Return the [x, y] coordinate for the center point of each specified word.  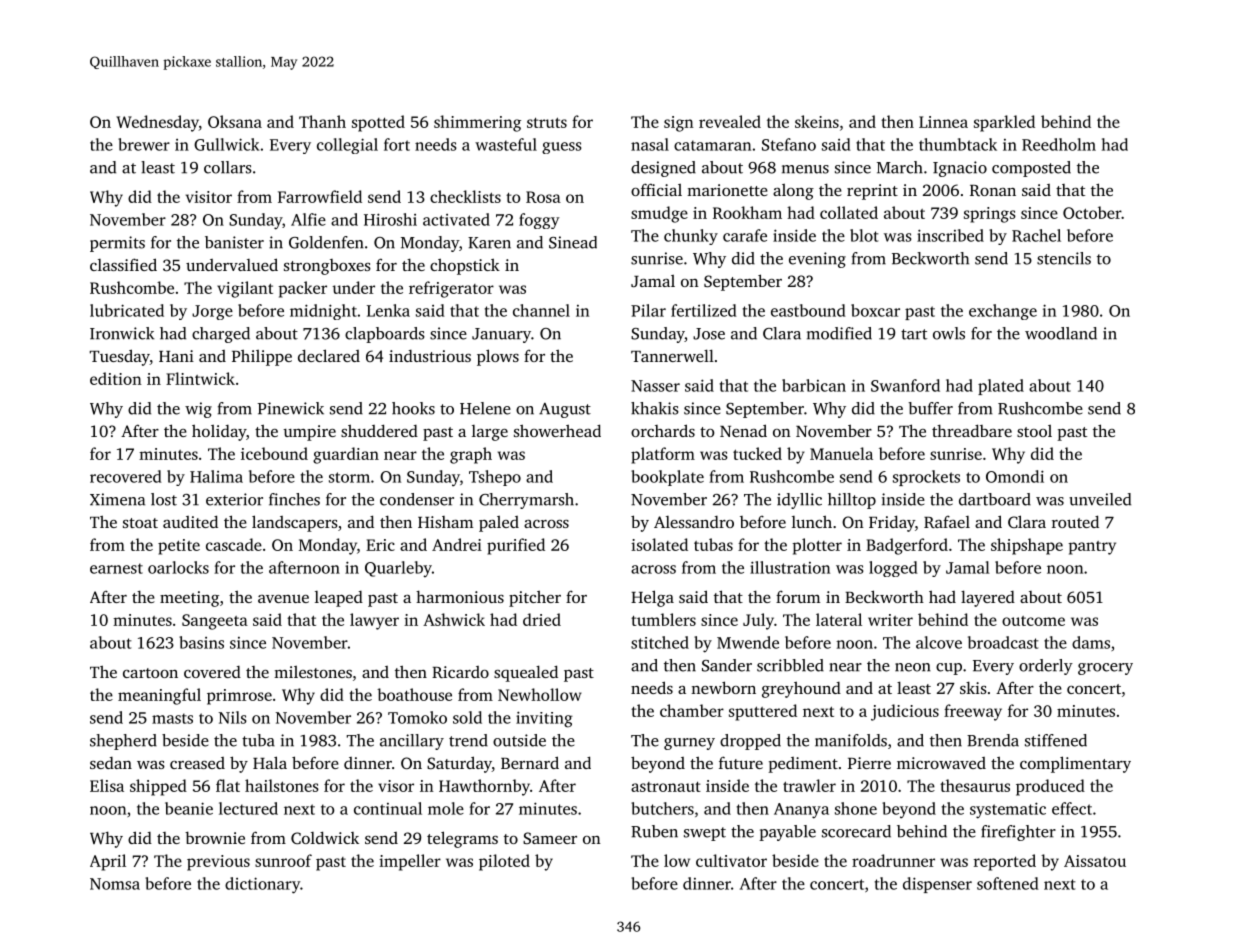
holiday [219, 432]
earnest [116, 568]
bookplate [667, 478]
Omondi [1015, 476]
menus [805, 169]
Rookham [747, 212]
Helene [485, 408]
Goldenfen [326, 242]
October [1092, 212]
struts [547, 122]
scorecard [856, 831]
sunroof [283, 860]
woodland [1061, 333]
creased [197, 763]
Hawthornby [484, 787]
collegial [347, 146]
